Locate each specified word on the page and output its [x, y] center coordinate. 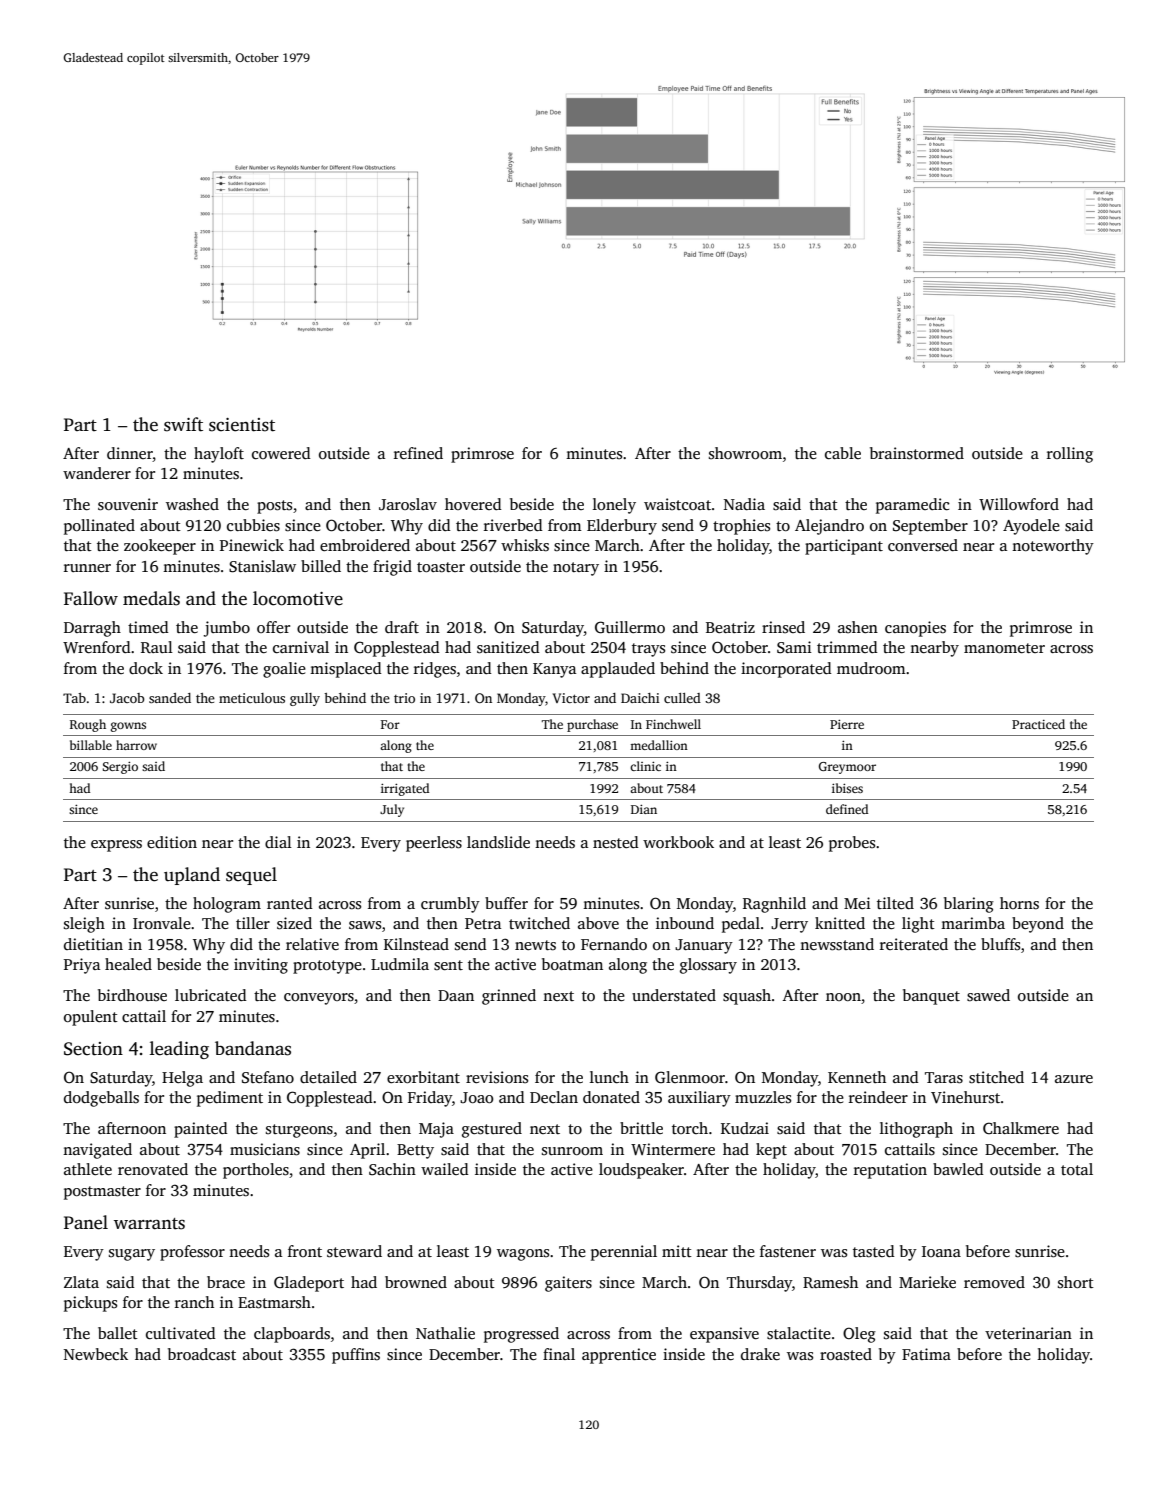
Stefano [268, 1077]
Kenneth [857, 1077]
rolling [1070, 455]
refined [418, 453]
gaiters [568, 1284]
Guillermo [630, 627]
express [116, 846]
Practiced [1038, 724]
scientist [242, 425]
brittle [641, 1128]
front [305, 1251]
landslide [498, 842]
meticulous [252, 698]
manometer [1004, 648]
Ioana [941, 1251]
